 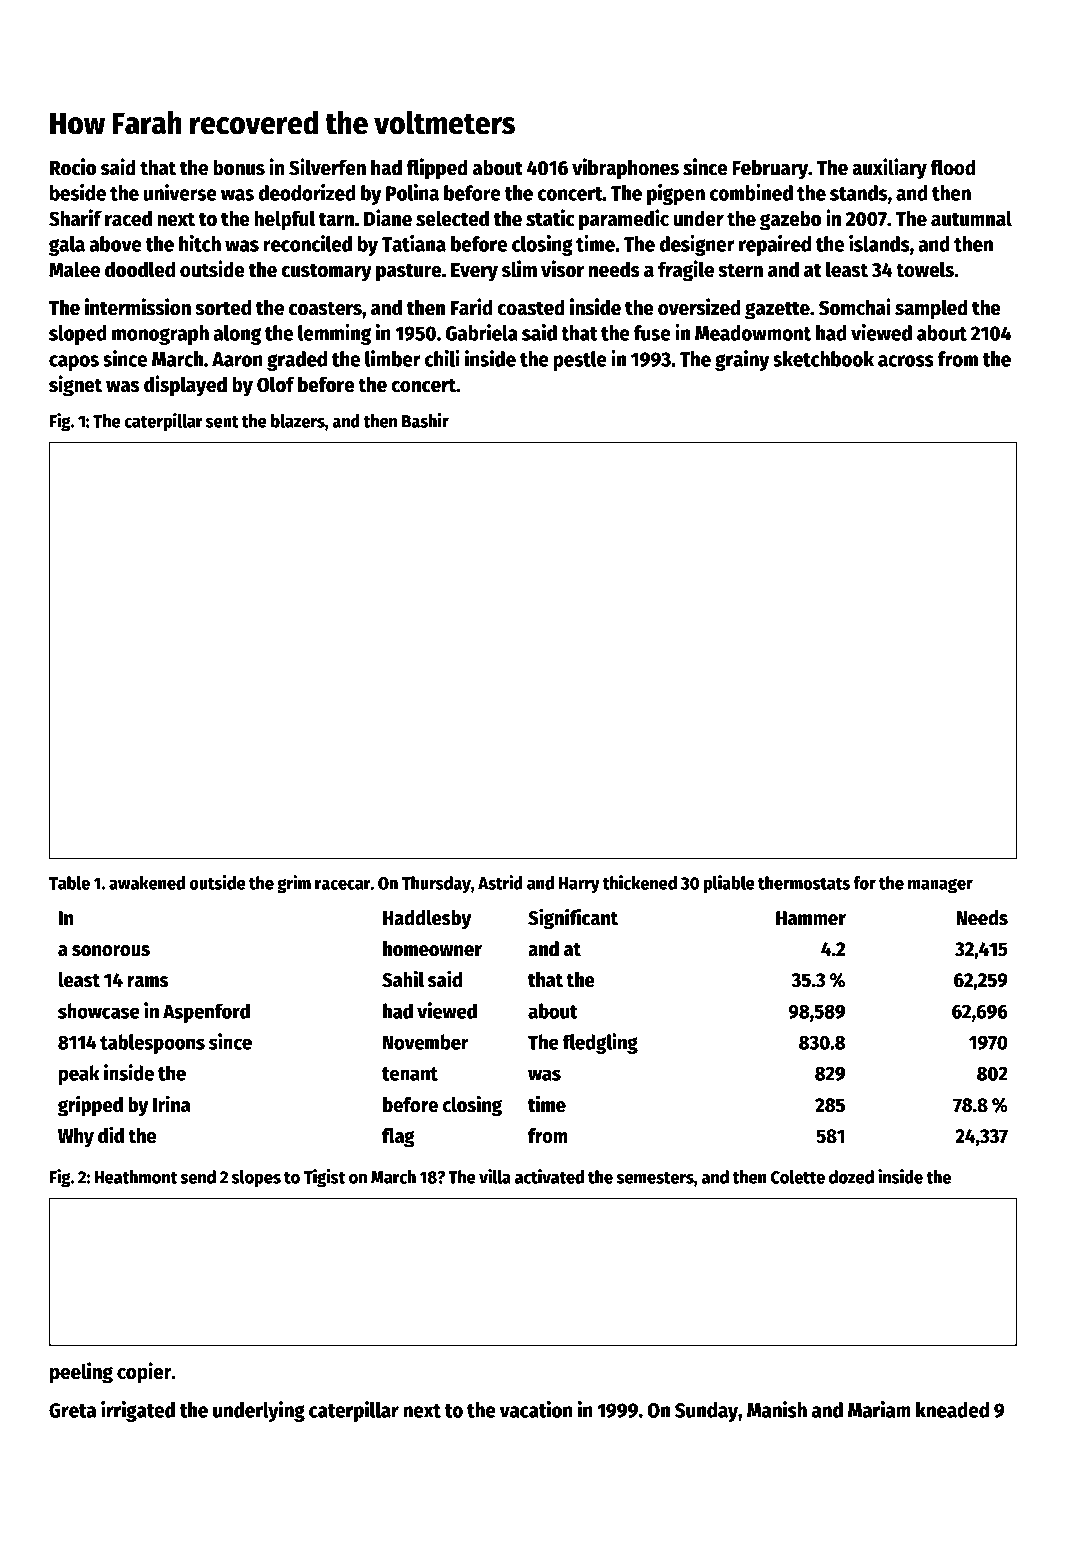 What do you see at coordinates (147, 883) in the screenshot?
I see `awakened` at bounding box center [147, 883].
